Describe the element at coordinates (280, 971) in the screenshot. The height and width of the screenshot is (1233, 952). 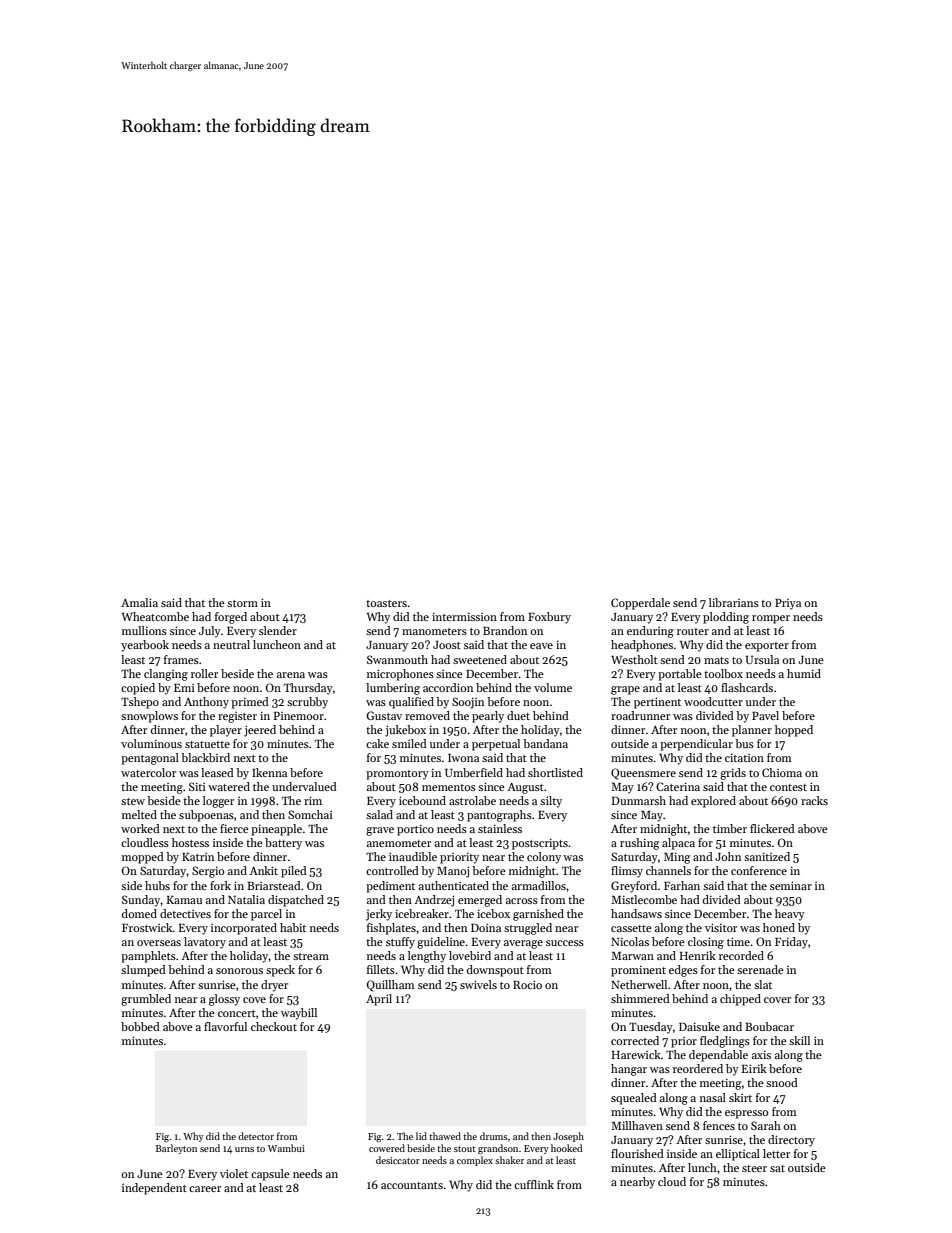
I see `speck` at that location.
